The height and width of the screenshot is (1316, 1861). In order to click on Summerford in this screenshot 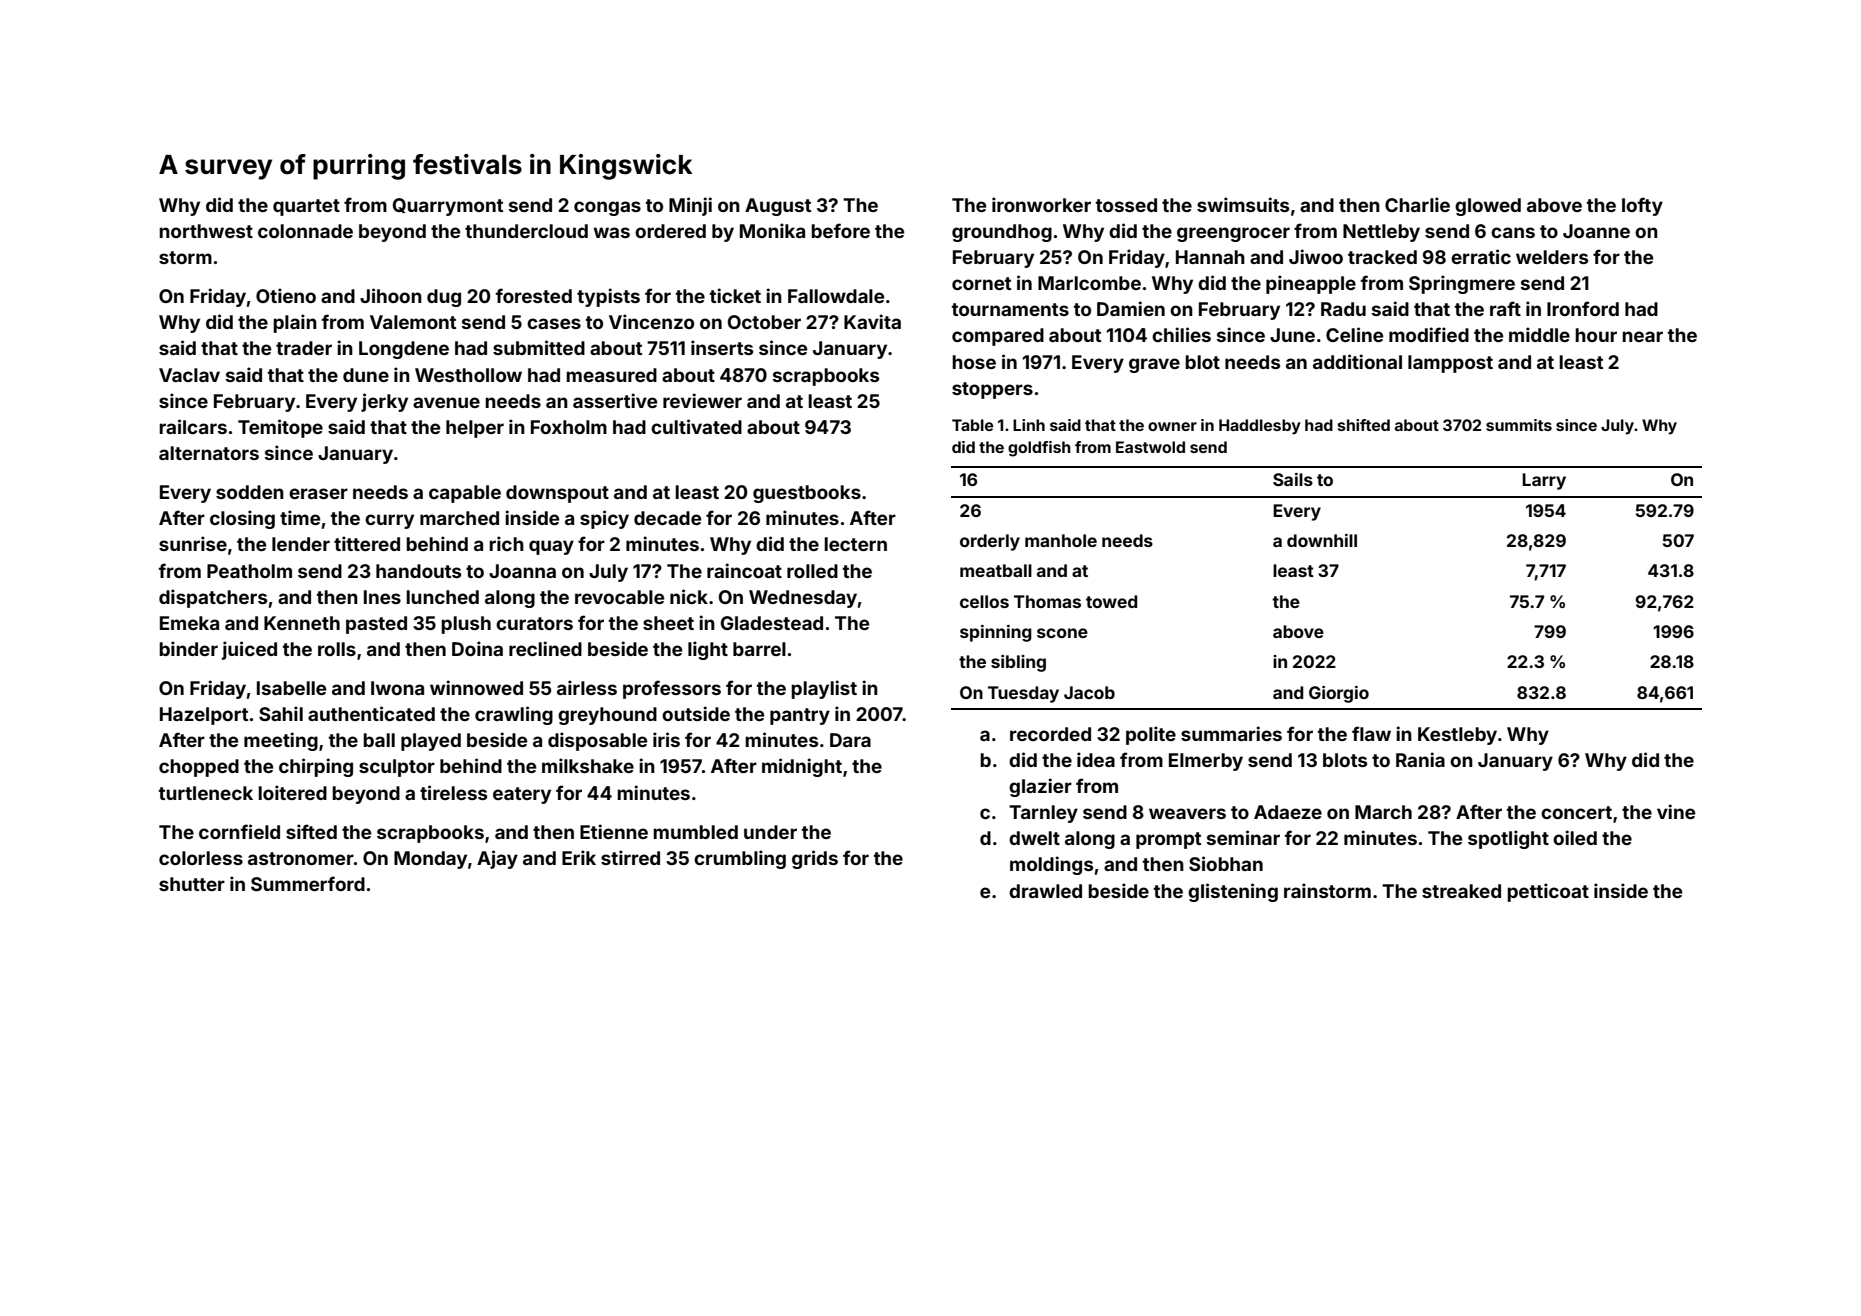, I will do `click(308, 883)`.
